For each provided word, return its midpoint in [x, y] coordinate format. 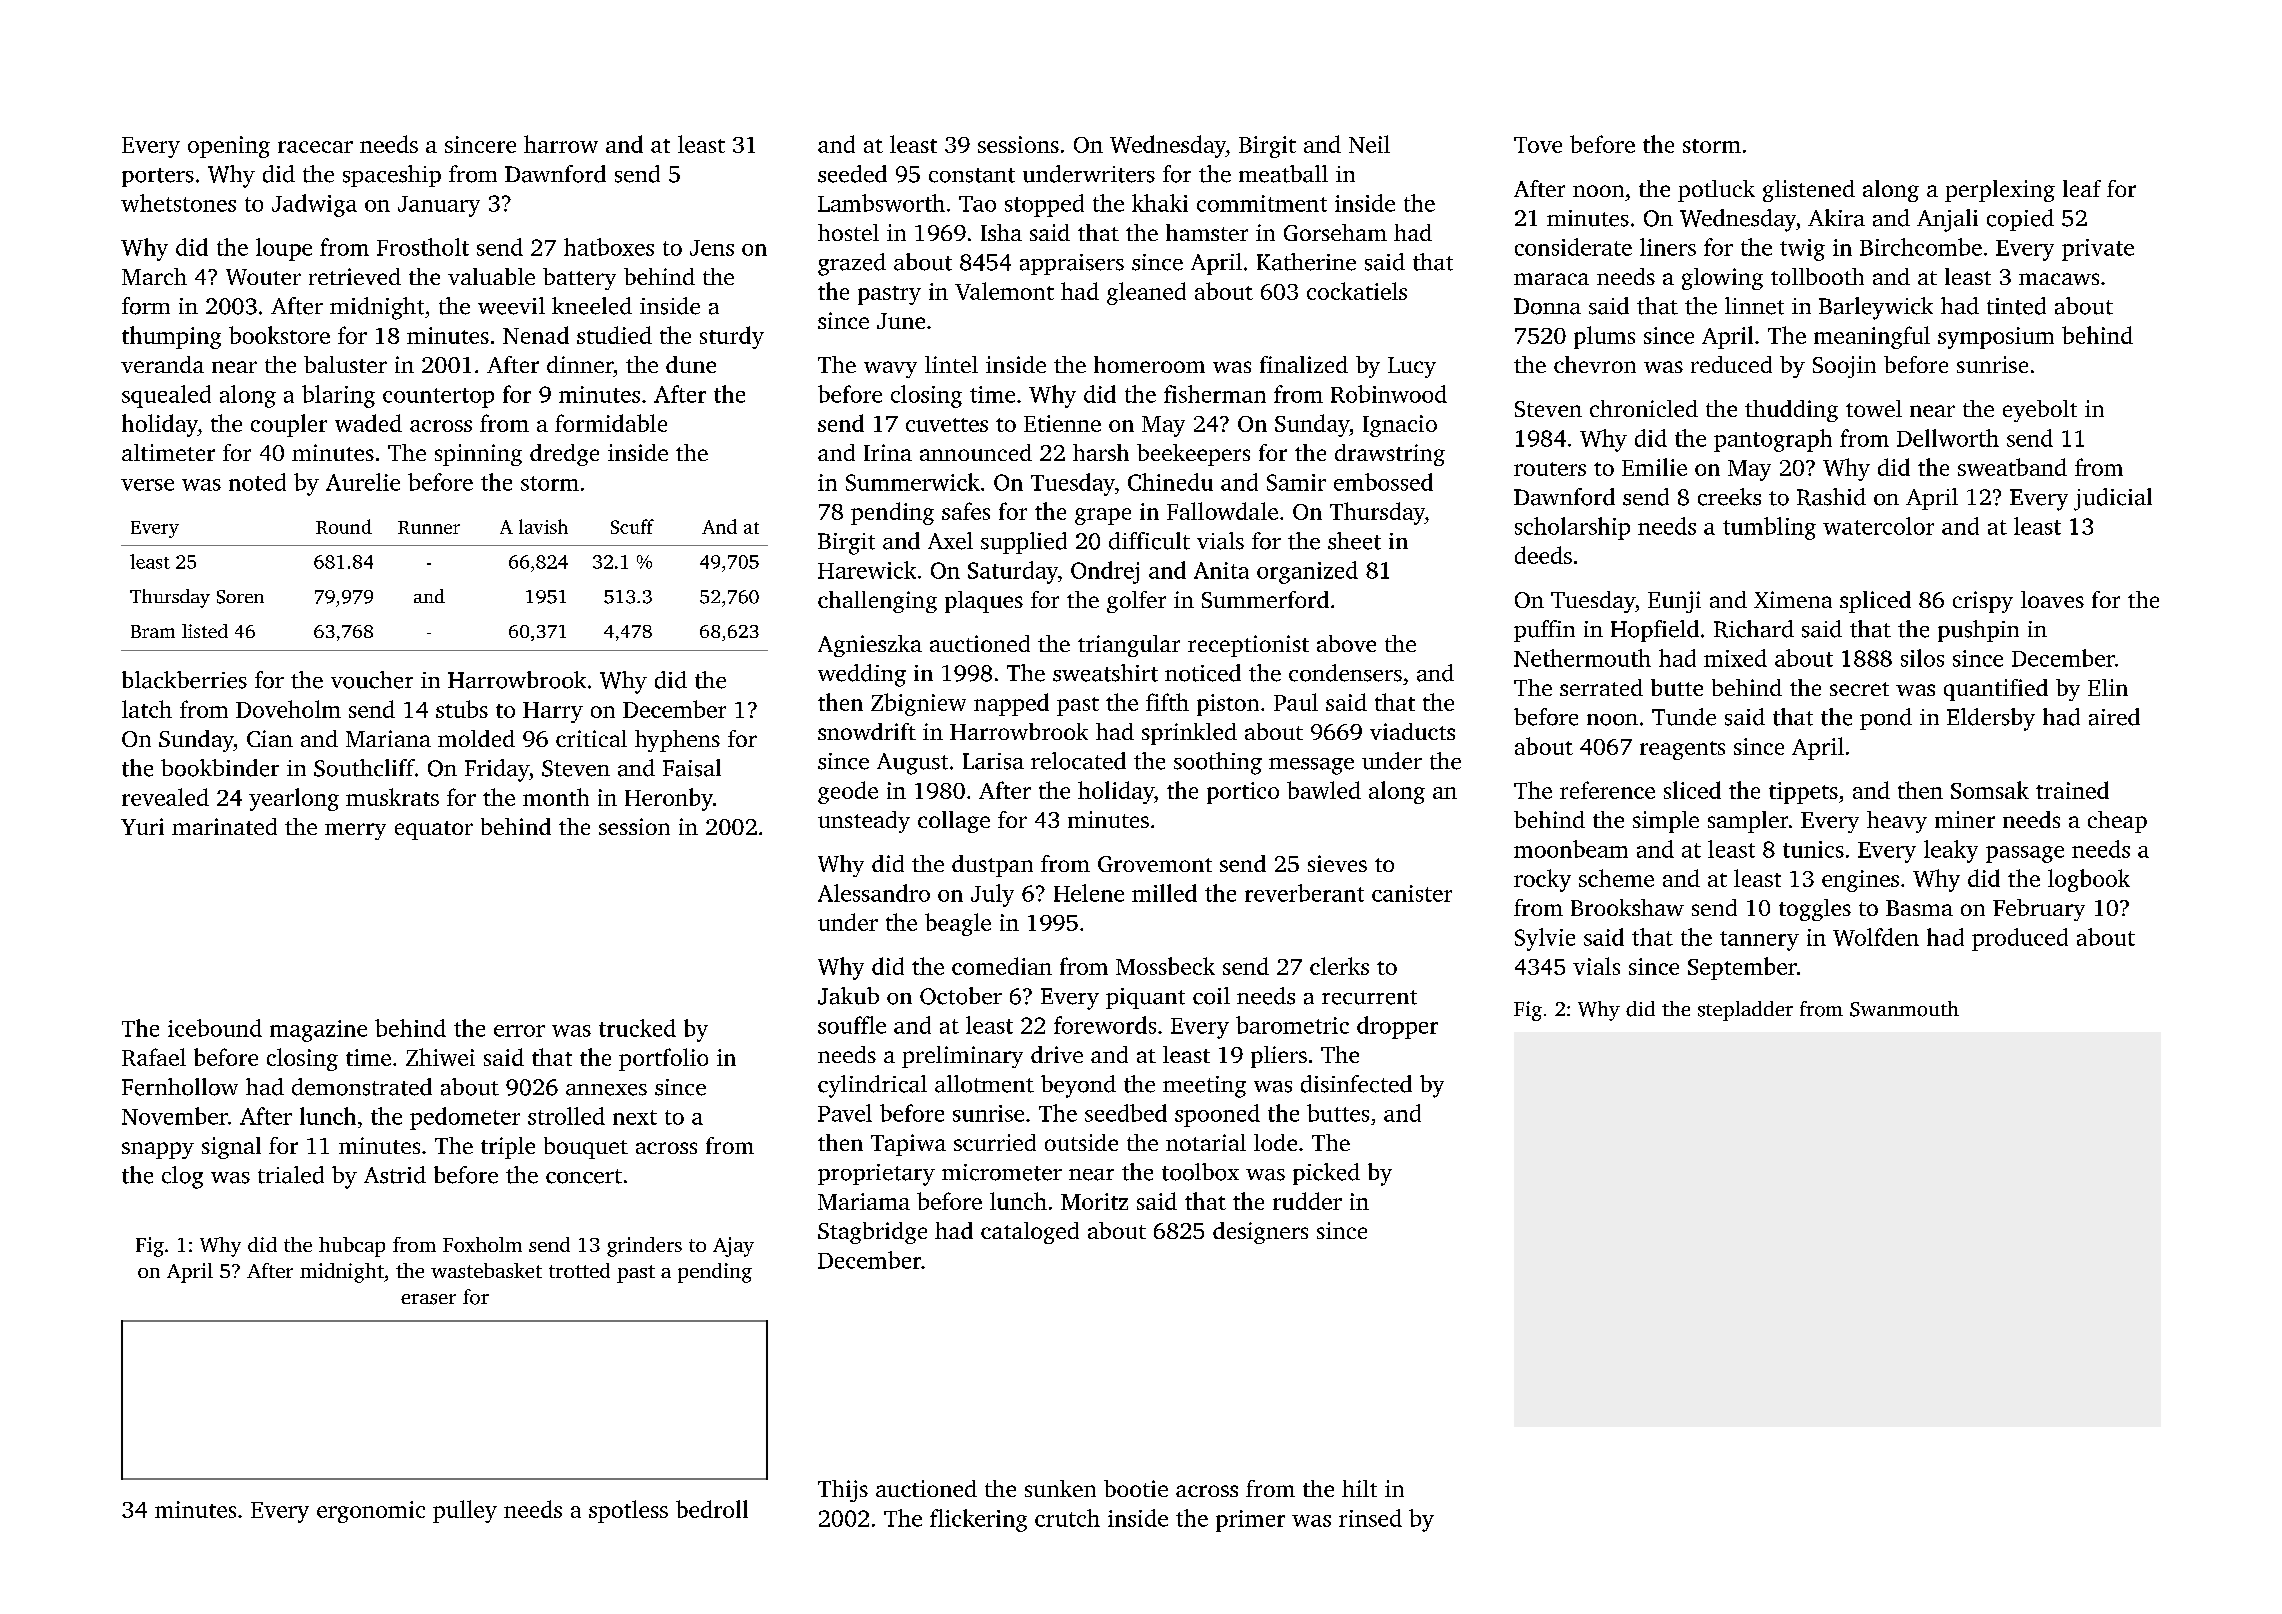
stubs [462, 709]
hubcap [352, 1247]
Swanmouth [1904, 1009]
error [519, 1031]
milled [1164, 893]
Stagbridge [872, 1233]
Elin [2108, 687]
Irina [888, 452]
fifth [1167, 702]
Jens [712, 248]
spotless [628, 1511]
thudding [1791, 411]
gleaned [1146, 293]
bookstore [279, 335]
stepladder [1745, 1011]
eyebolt [2040, 411]
